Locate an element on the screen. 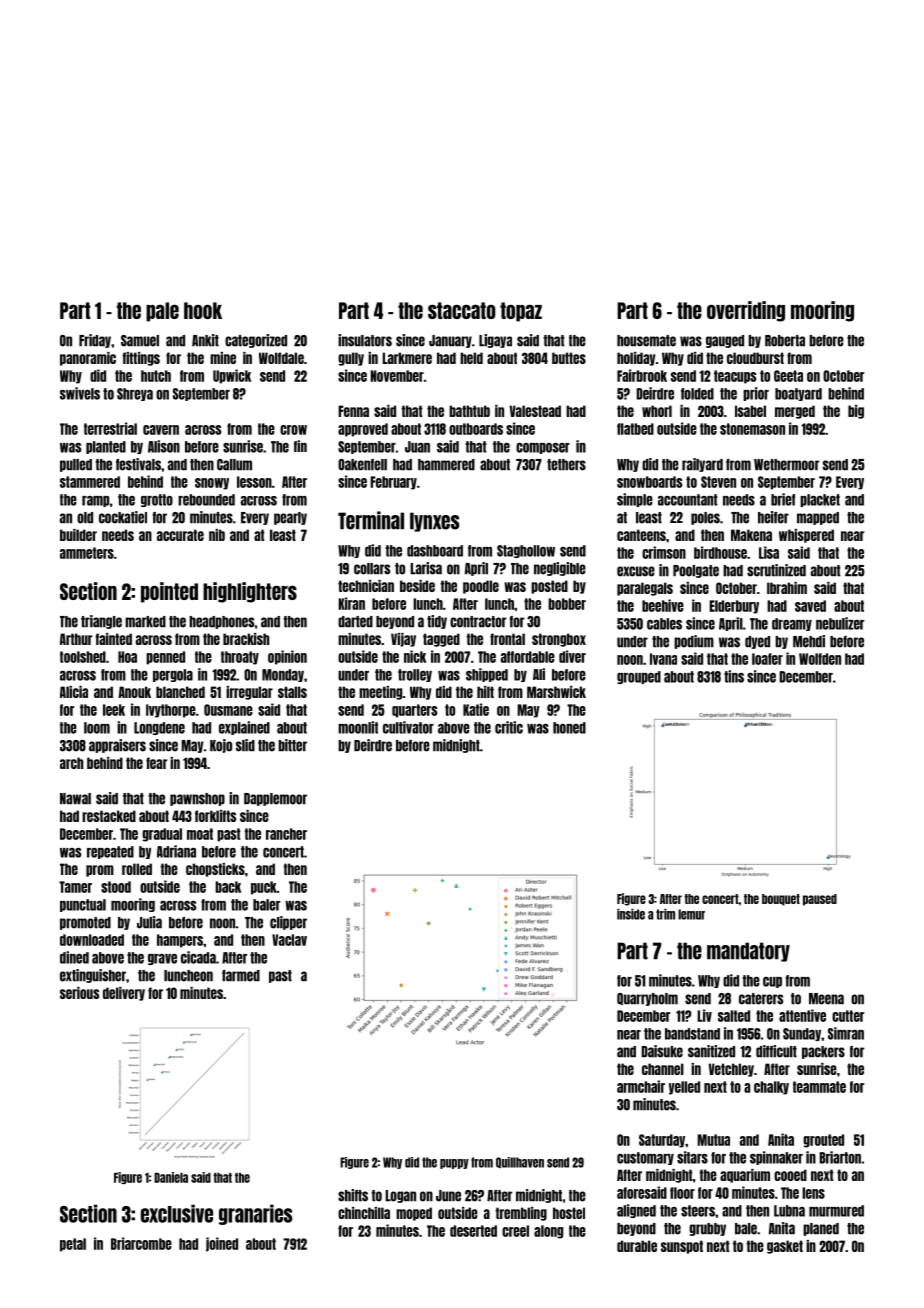 This screenshot has width=924, height=1308. bathtub is located at coordinates (469, 411).
